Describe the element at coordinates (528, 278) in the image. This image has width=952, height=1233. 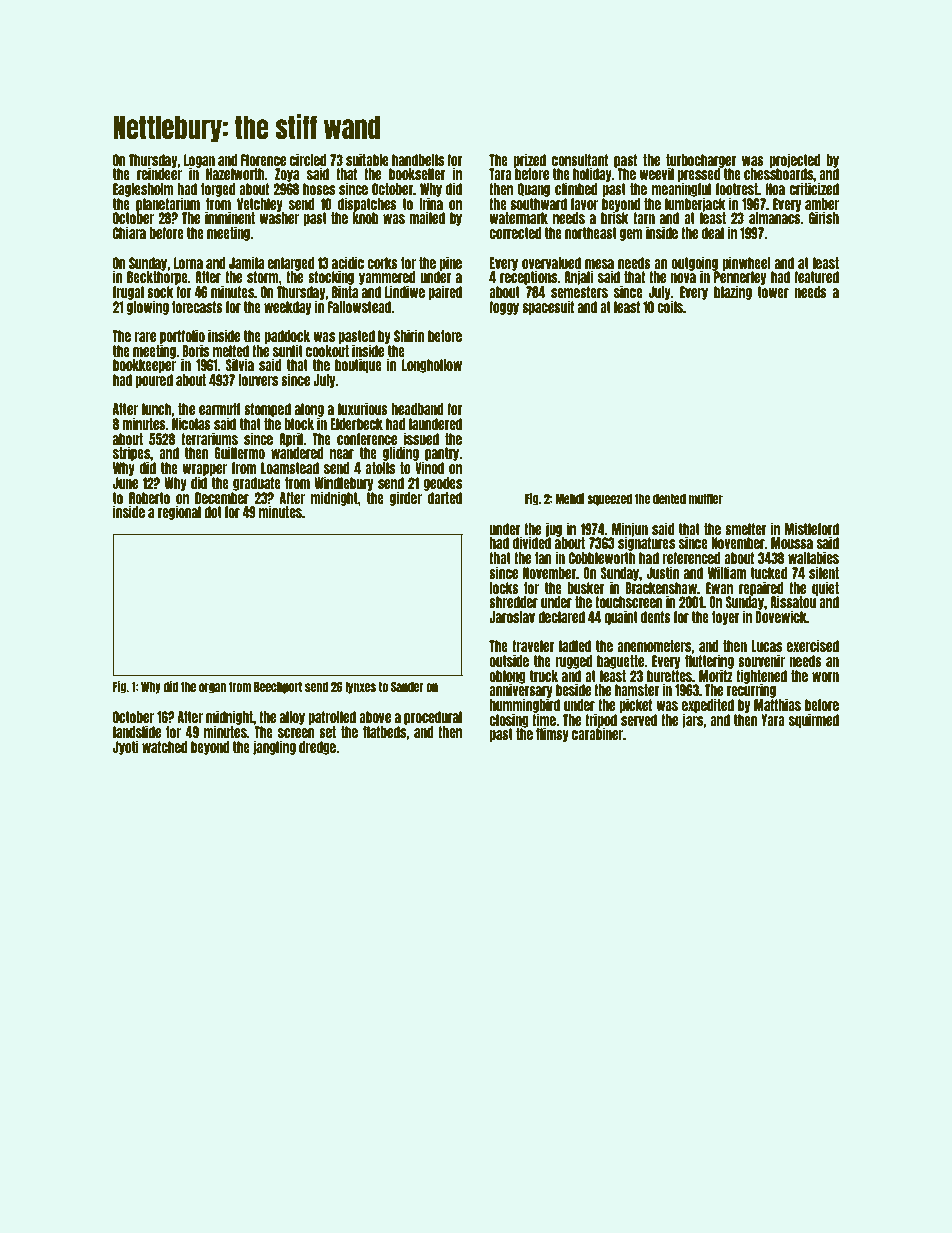
I see `receptions` at that location.
